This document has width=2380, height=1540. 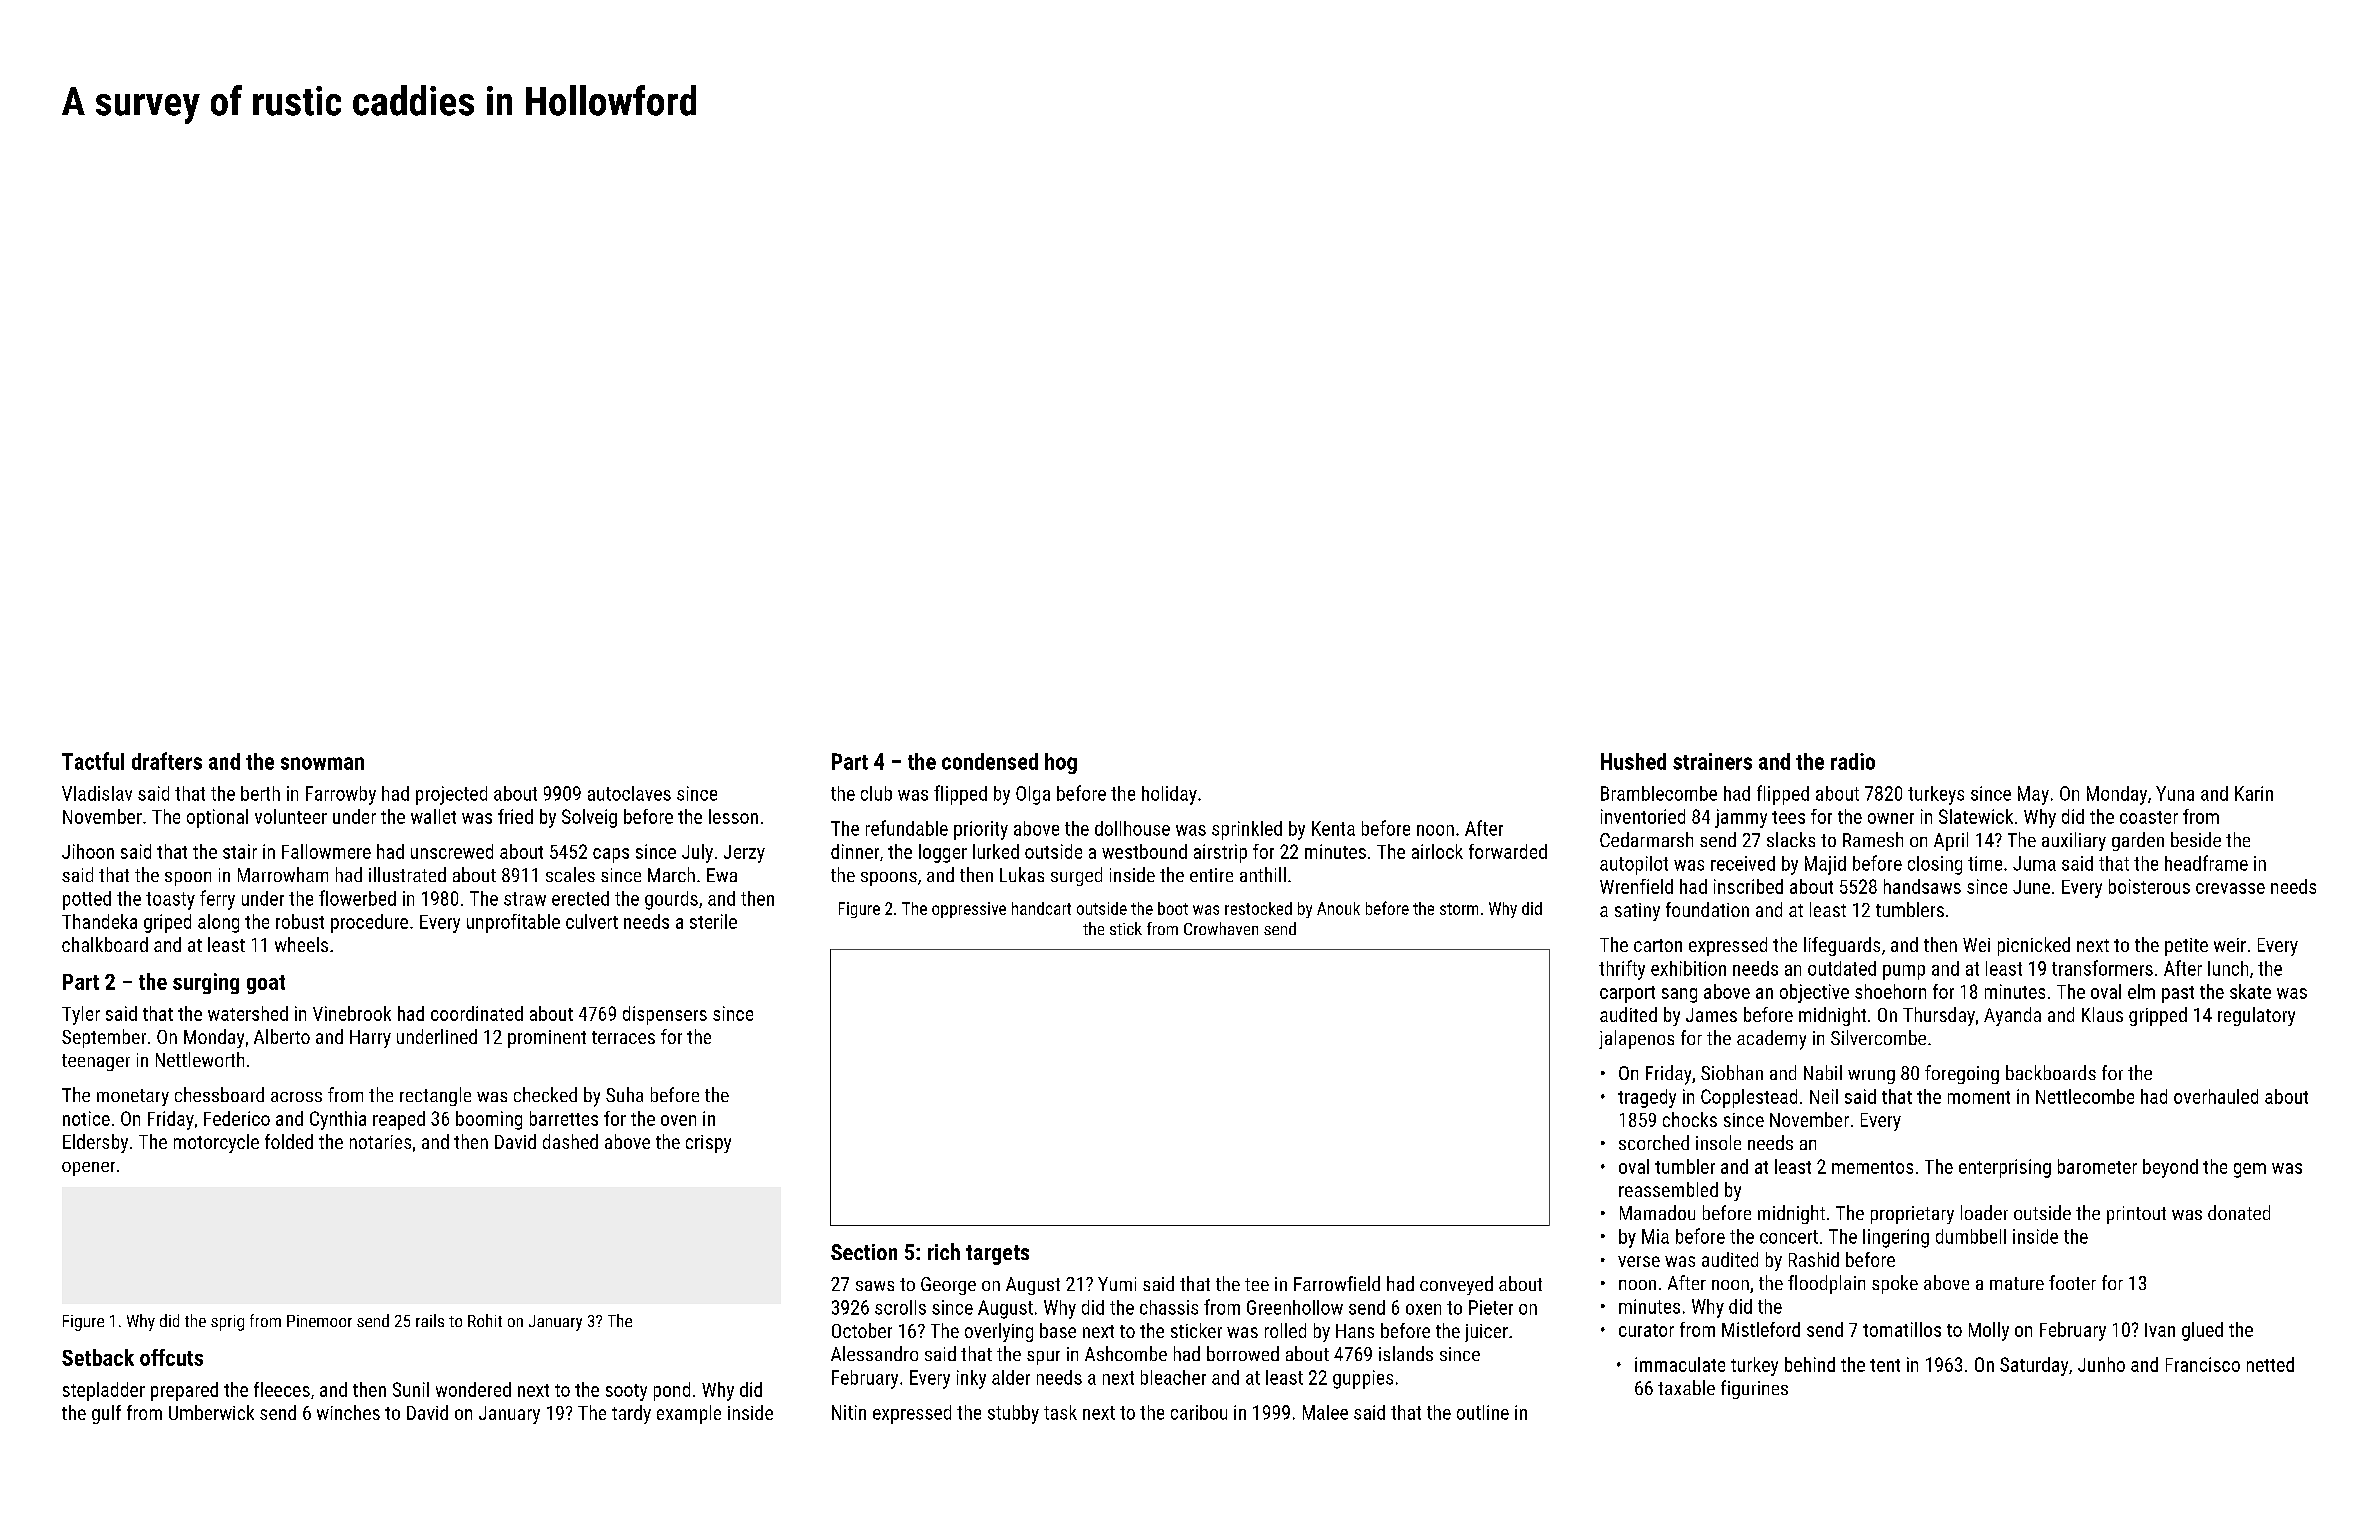 What do you see at coordinates (1686, 1387) in the document?
I see `taxable` at bounding box center [1686, 1387].
